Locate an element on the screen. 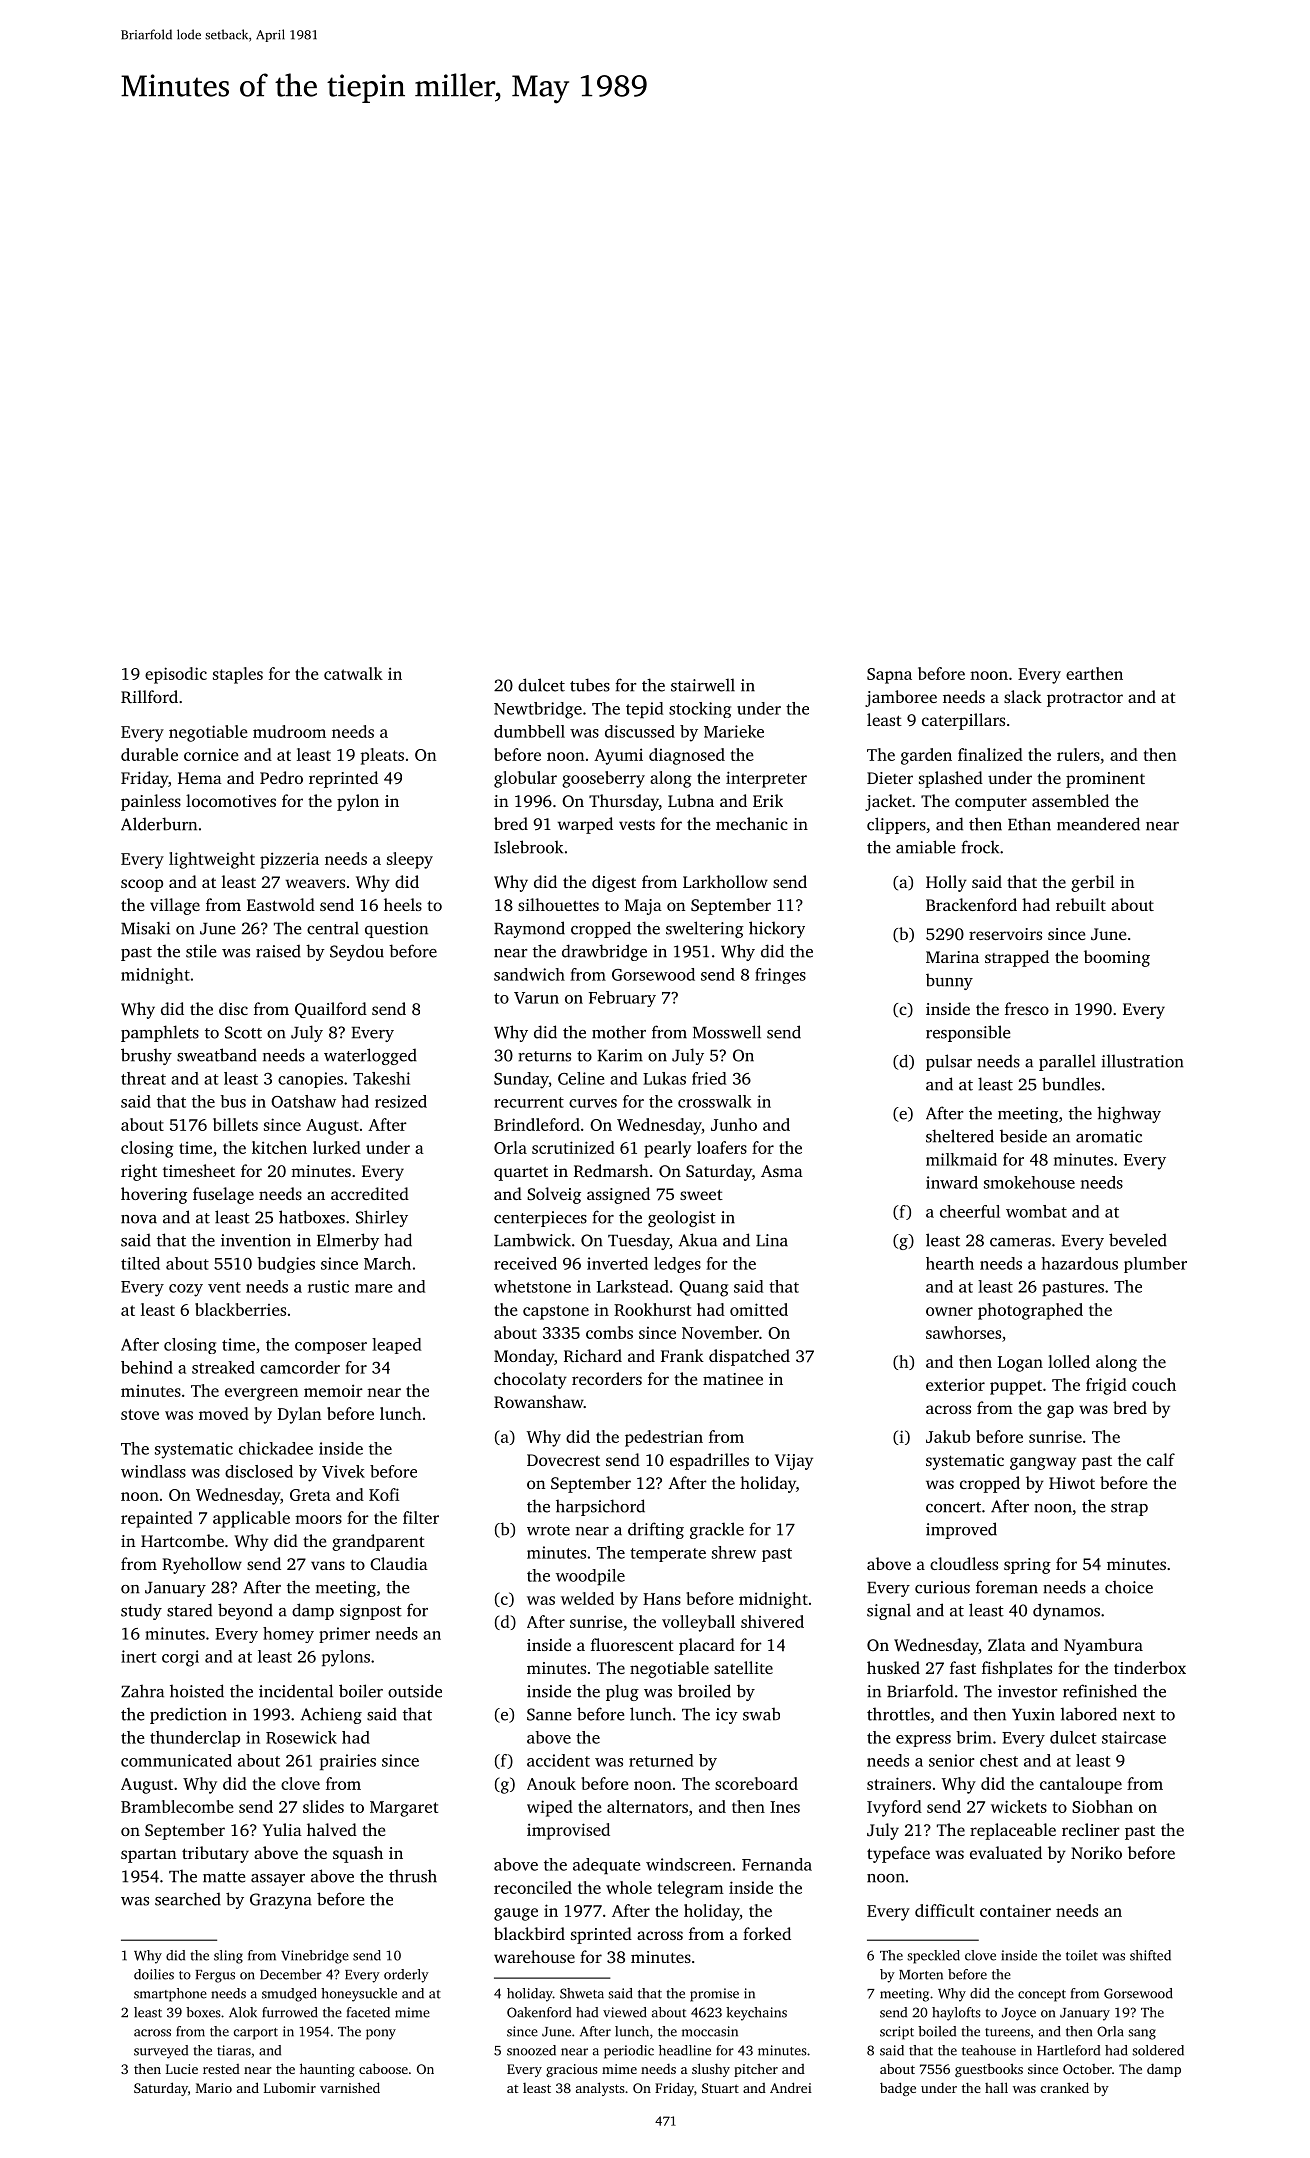  protractor is located at coordinates (1085, 700).
